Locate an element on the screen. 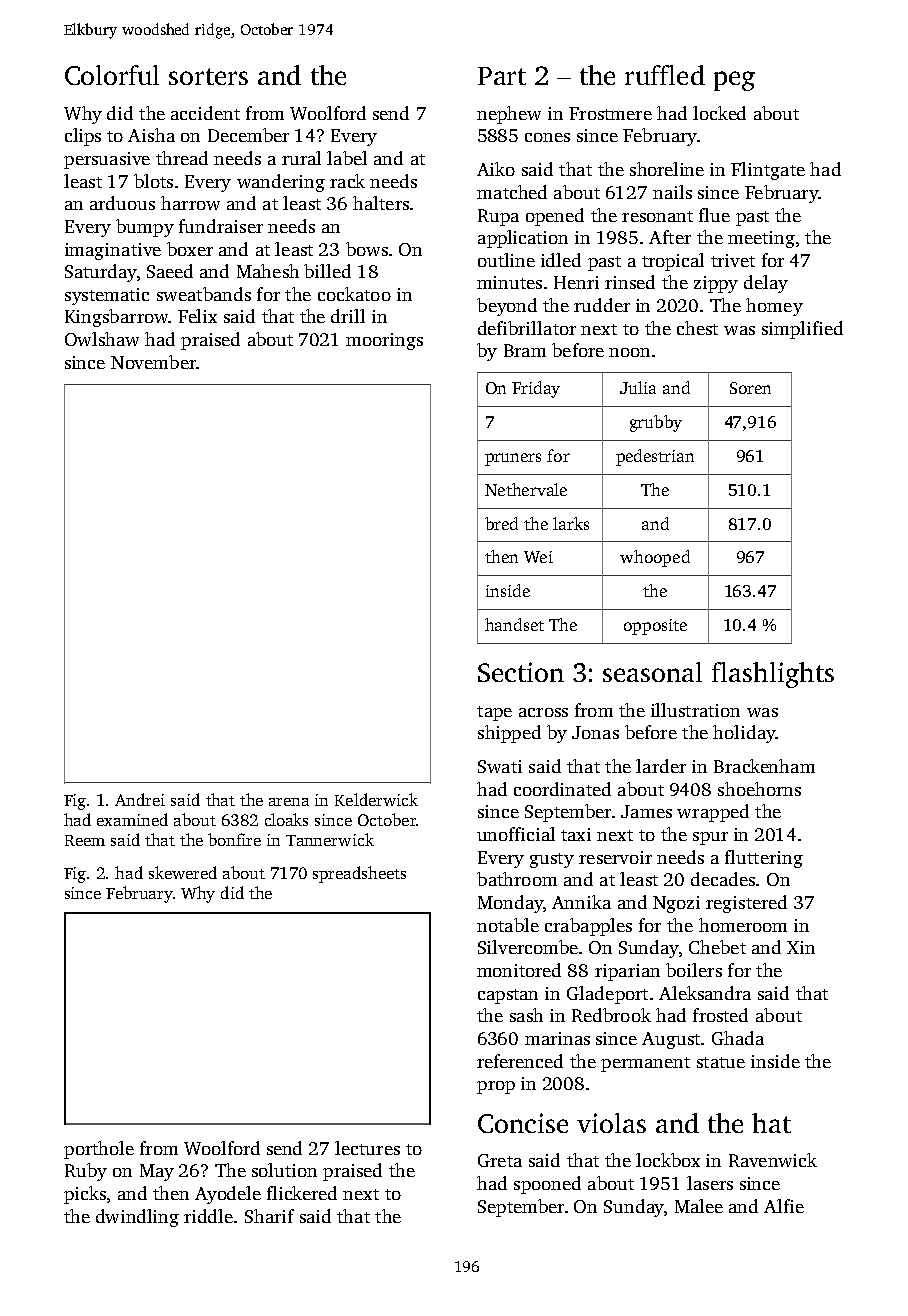 The image size is (908, 1316). porthole is located at coordinates (99, 1150).
